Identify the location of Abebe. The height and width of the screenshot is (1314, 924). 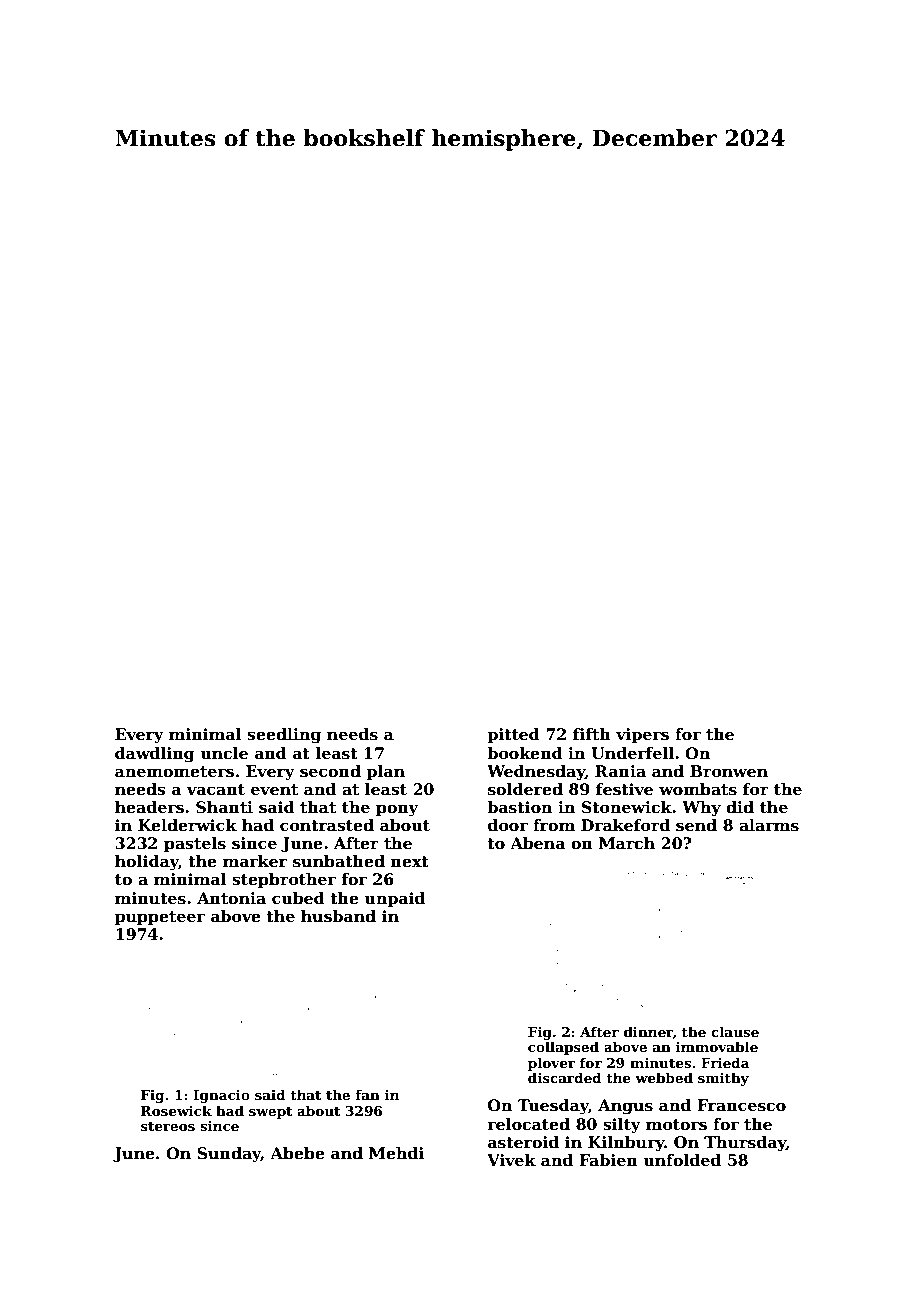
(297, 1153).
